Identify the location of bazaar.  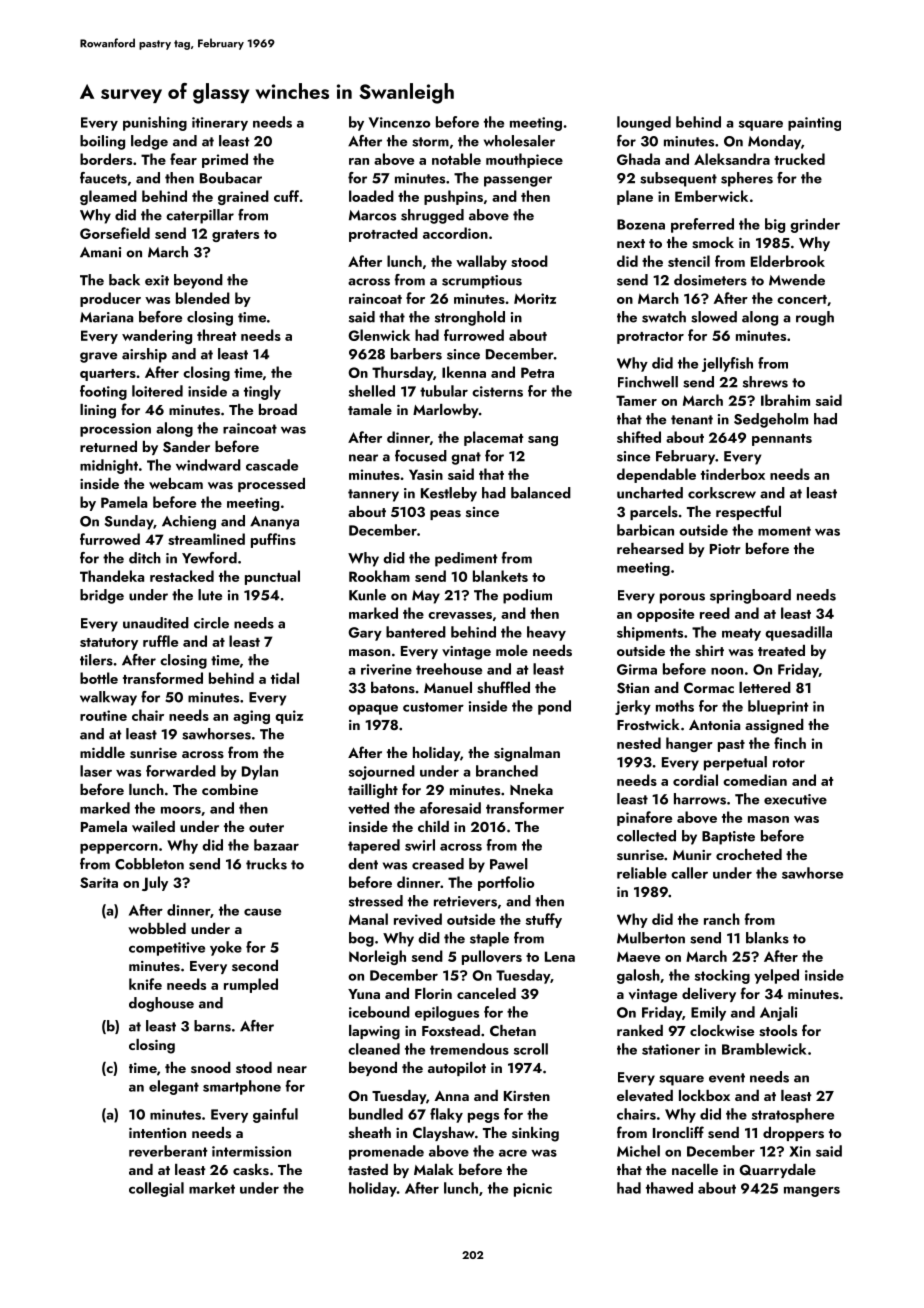
(276, 845).
